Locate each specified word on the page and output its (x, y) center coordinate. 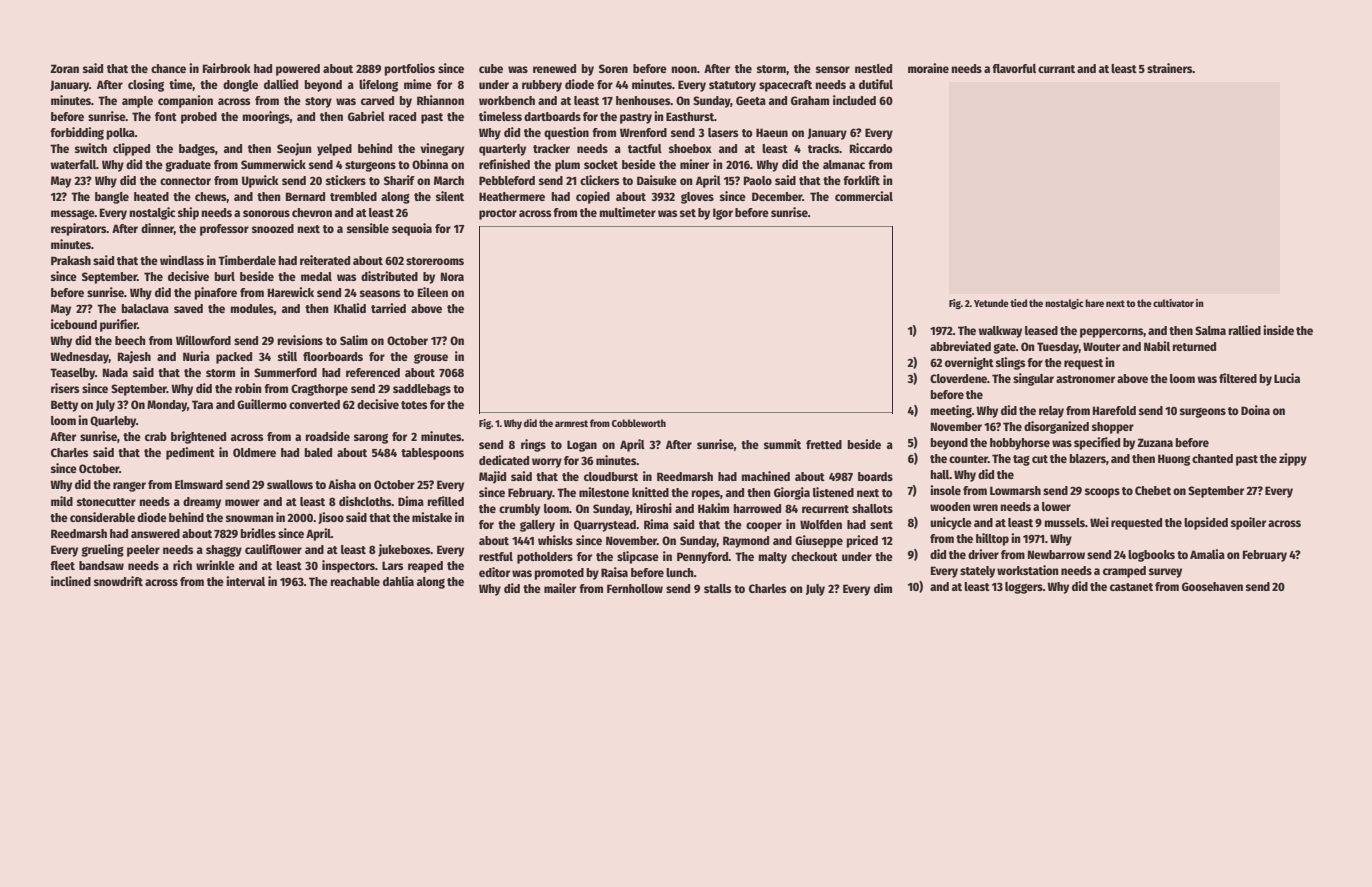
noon (684, 69)
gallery (537, 526)
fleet (62, 565)
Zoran (64, 68)
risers (65, 388)
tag (1021, 460)
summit (782, 444)
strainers (1169, 68)
